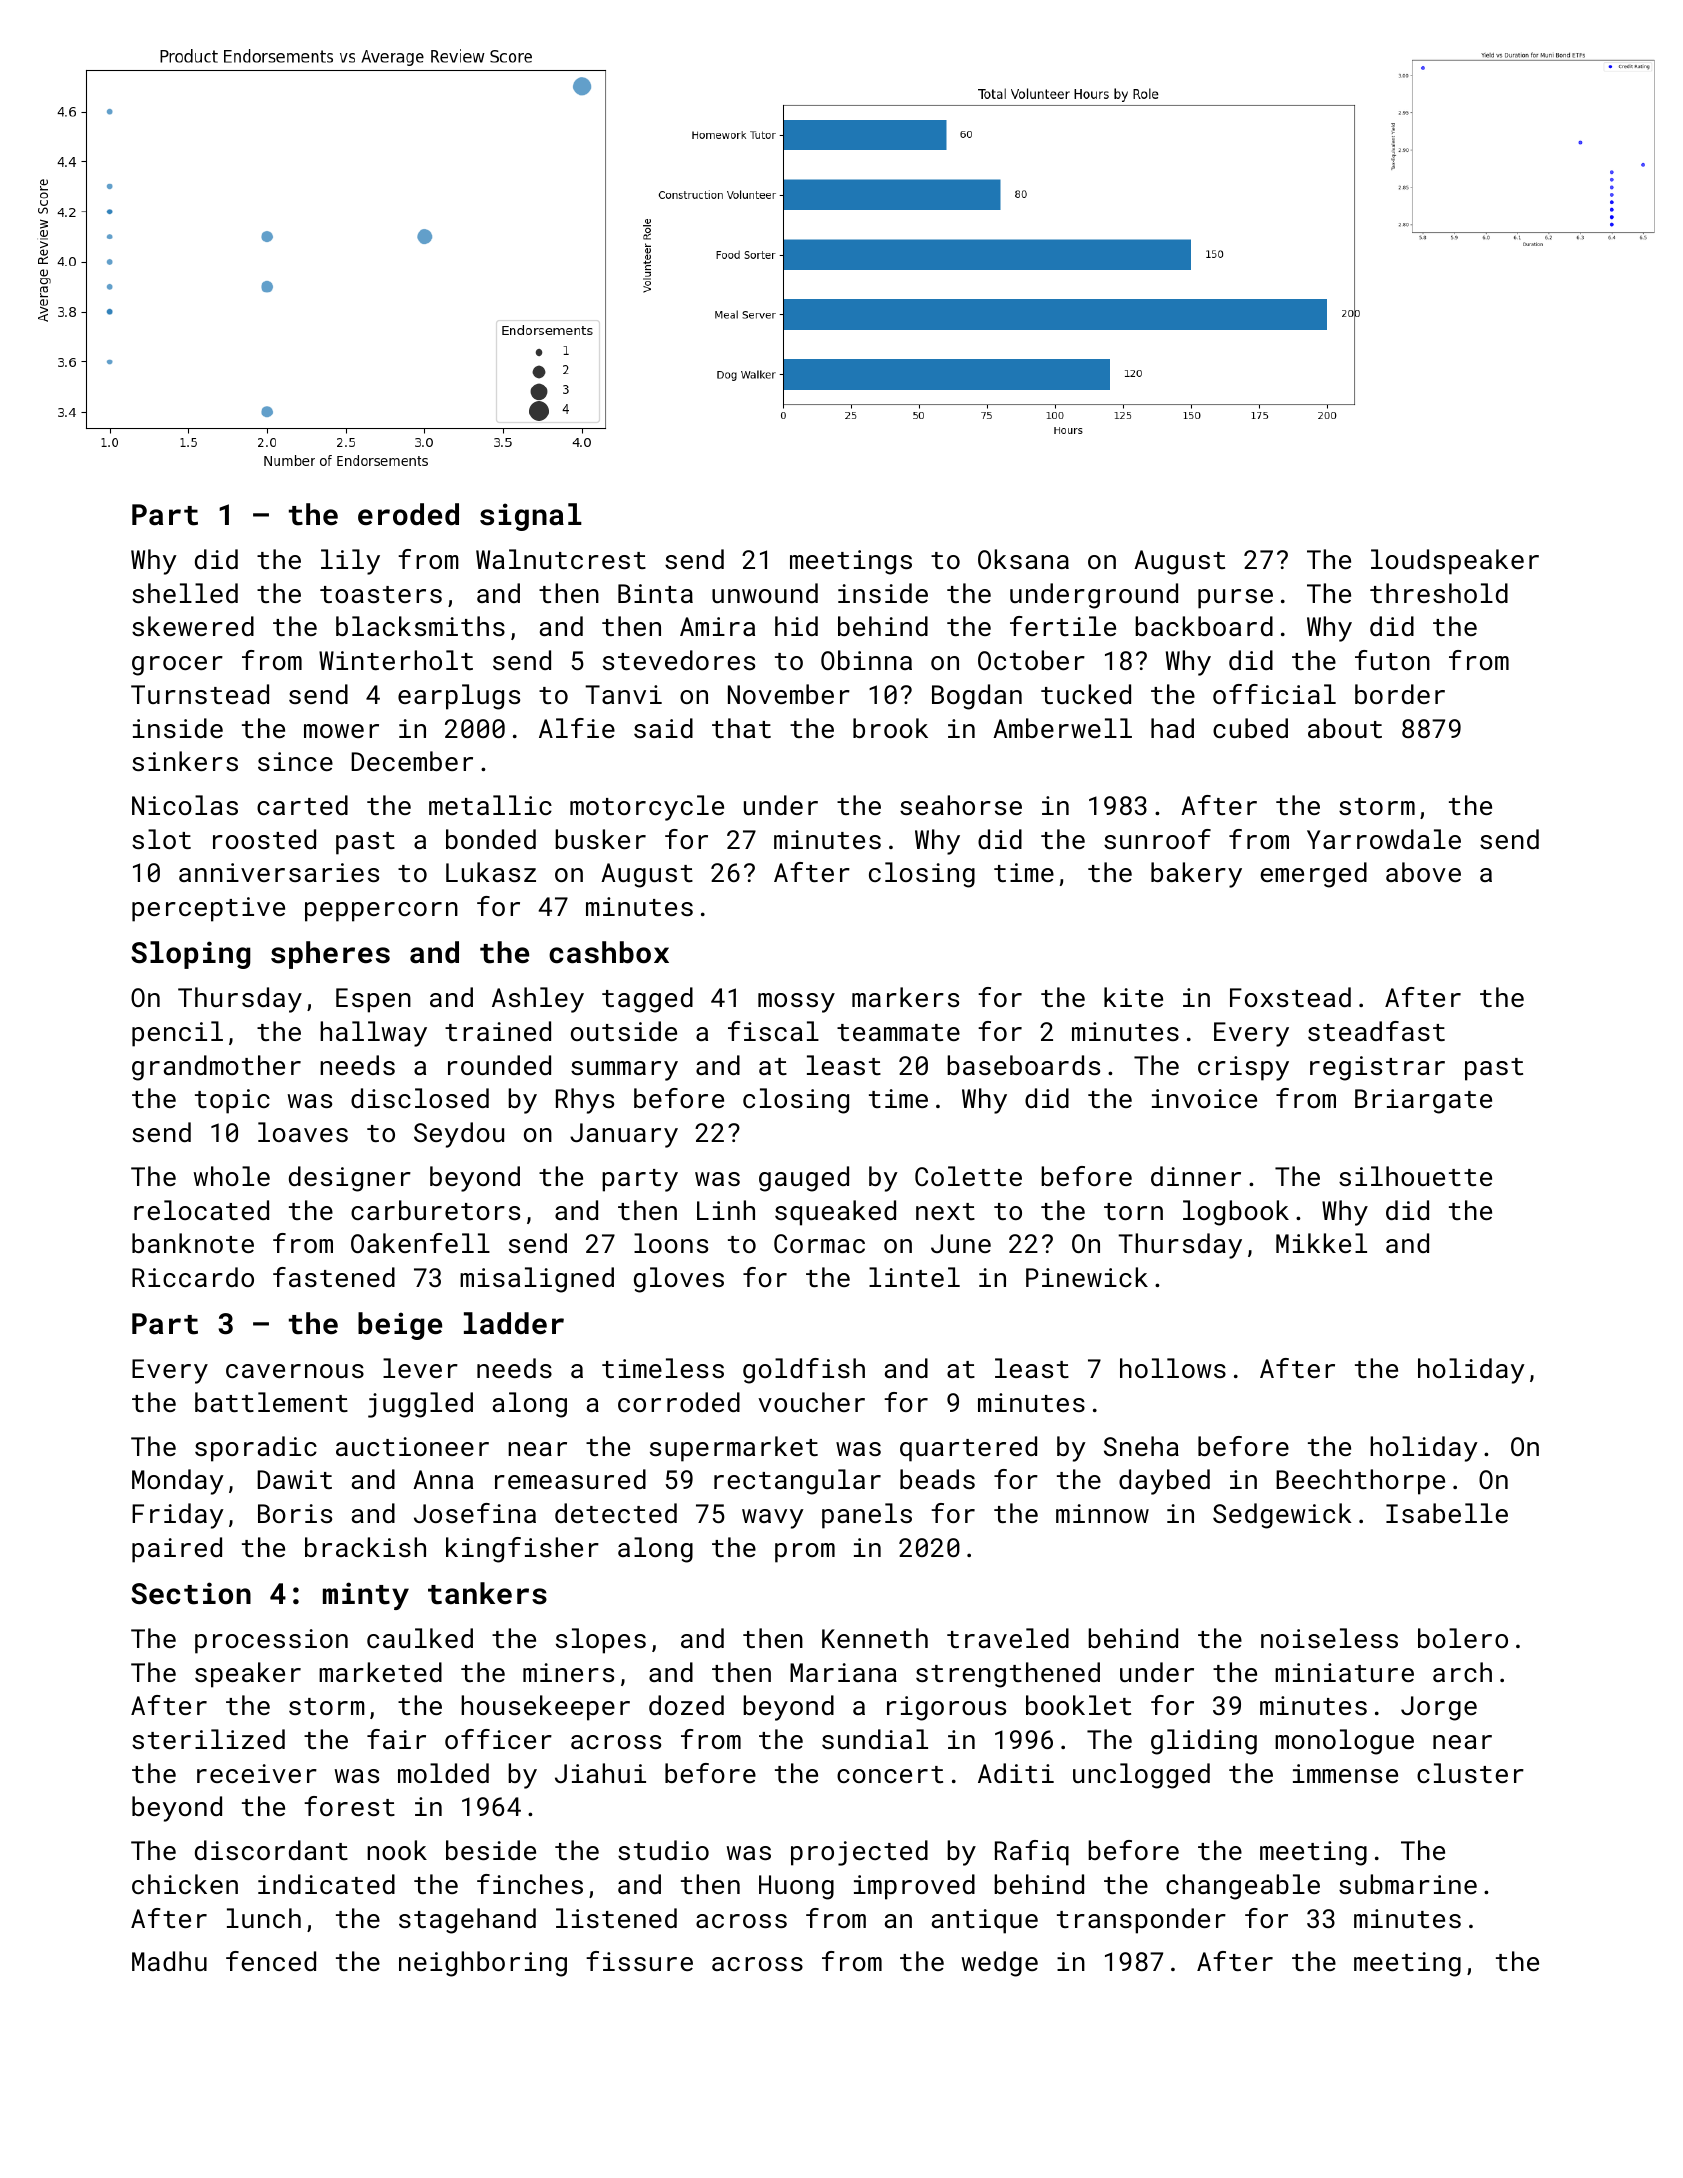 The image size is (1683, 2178). I want to click on Mariana, so click(843, 1672).
